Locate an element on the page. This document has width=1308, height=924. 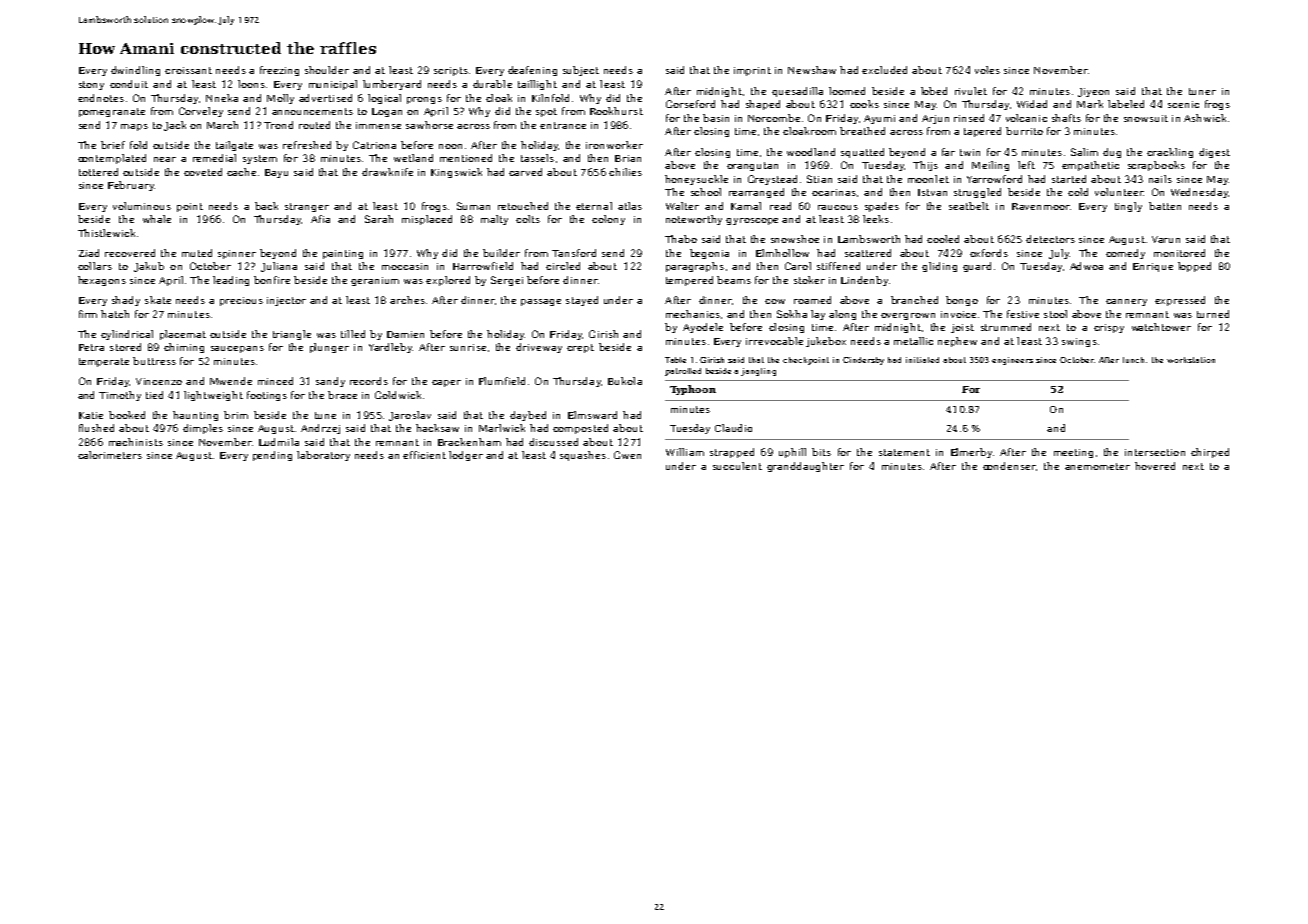
burrito is located at coordinates (1024, 131).
